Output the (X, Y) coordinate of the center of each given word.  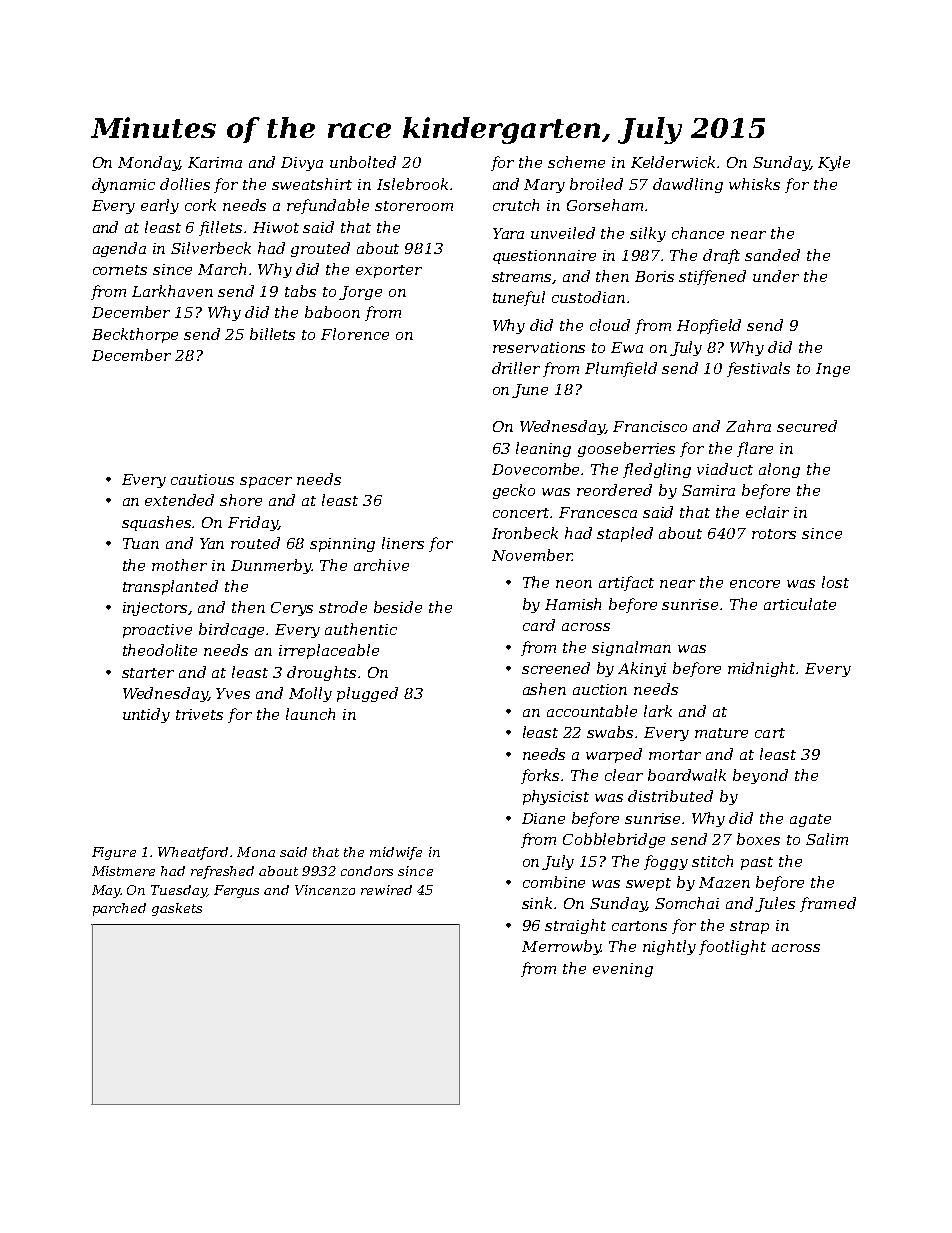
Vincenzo (325, 890)
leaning (543, 449)
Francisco (650, 426)
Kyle (834, 163)
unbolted (363, 162)
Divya (302, 164)
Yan (212, 543)
